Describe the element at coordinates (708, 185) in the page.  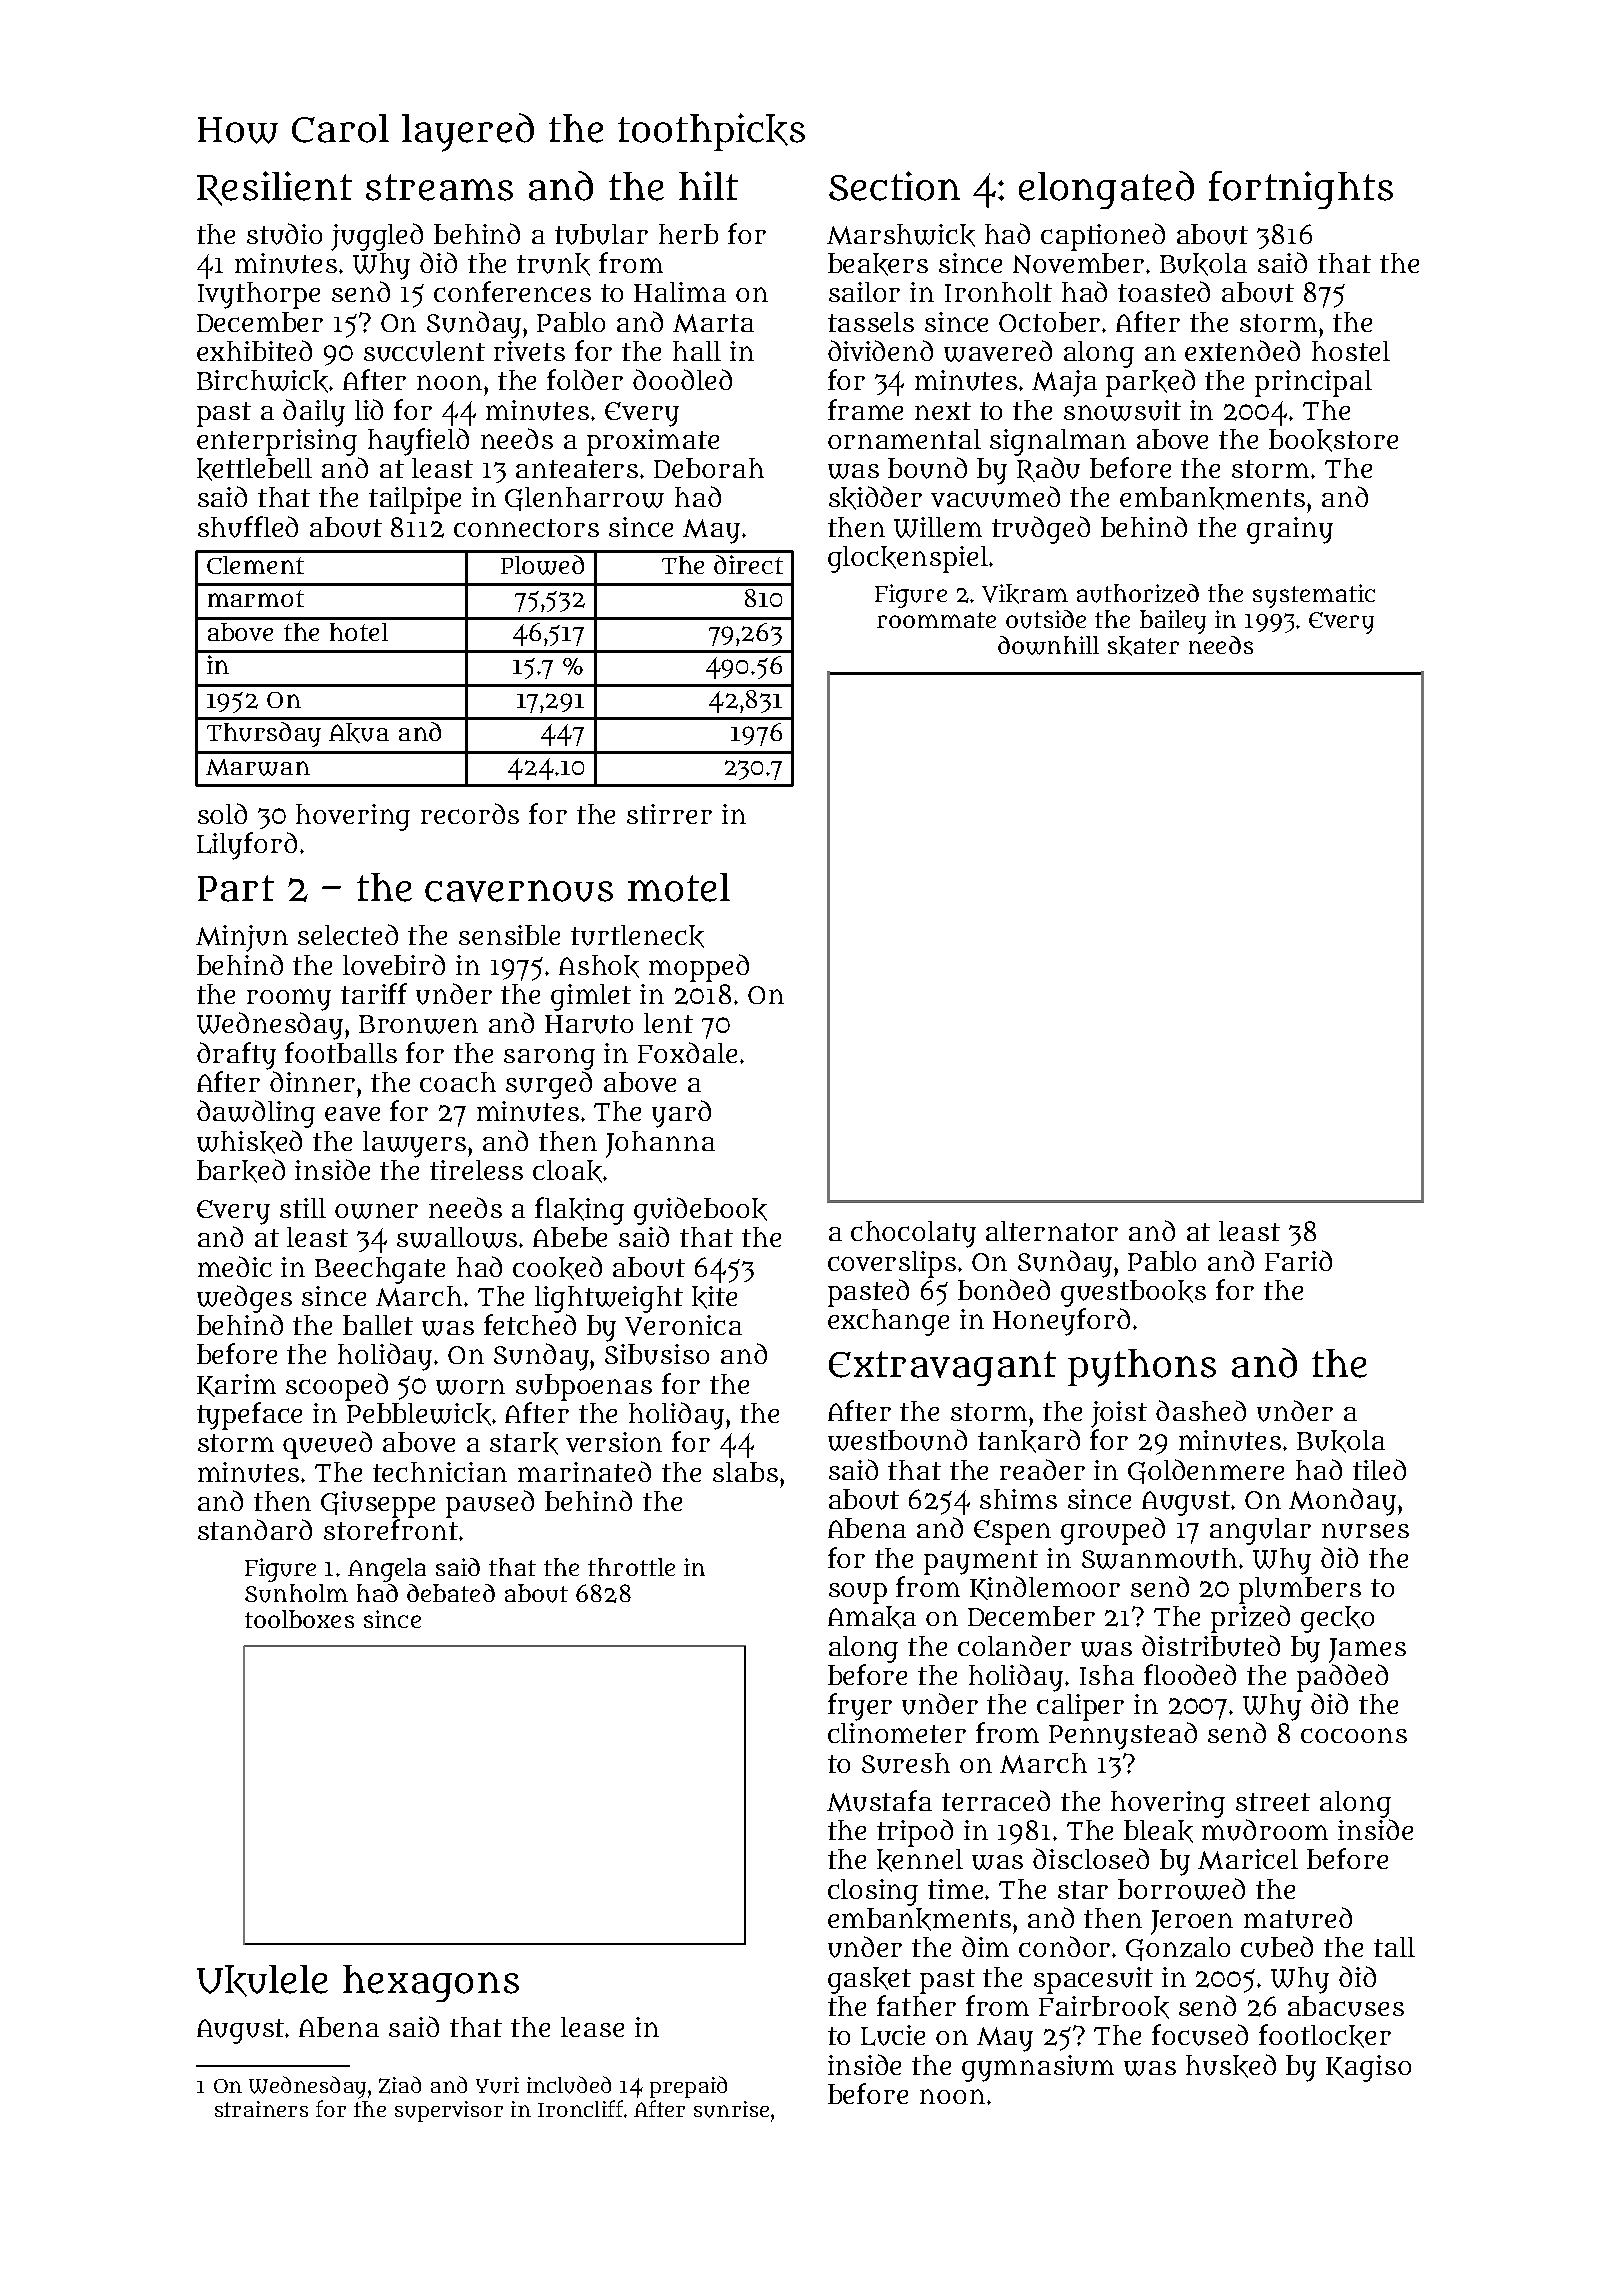
I see `hilt` at that location.
